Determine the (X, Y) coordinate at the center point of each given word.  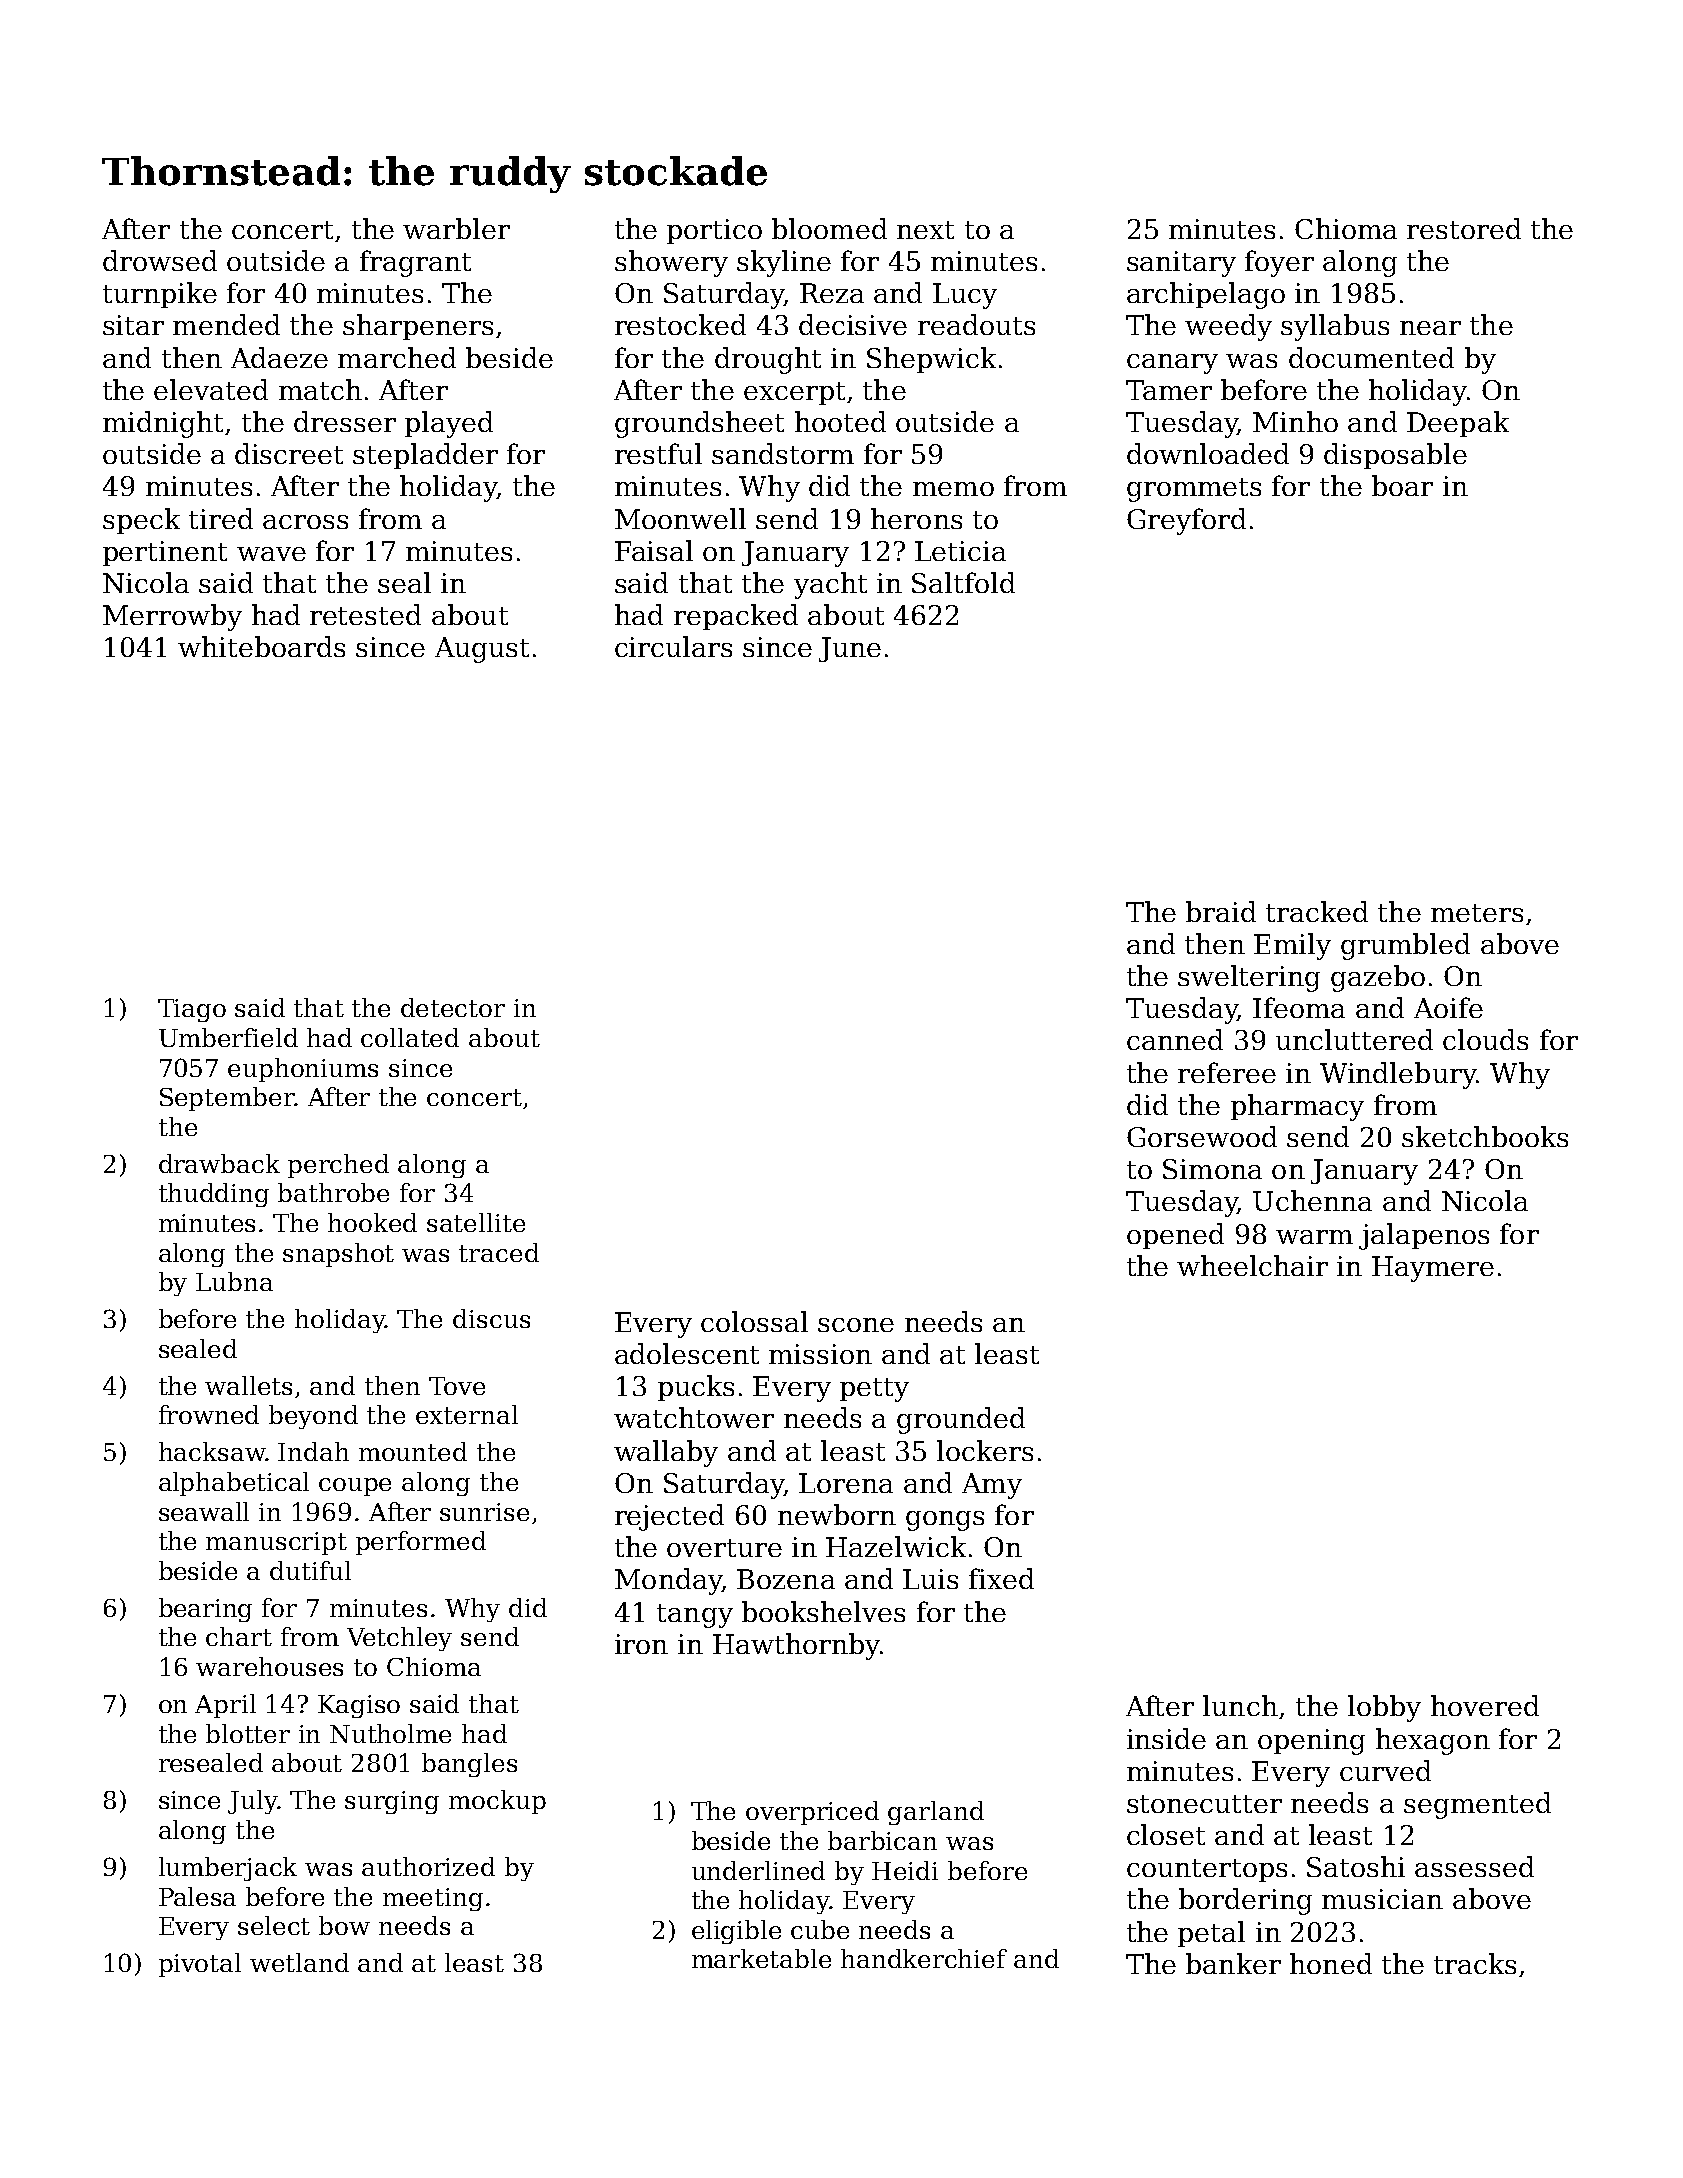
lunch (1240, 1705)
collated (410, 1037)
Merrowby (172, 617)
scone (856, 1325)
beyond (313, 1417)
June (850, 649)
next (925, 230)
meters (1477, 913)
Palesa (197, 1896)
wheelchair (1252, 1265)
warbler (456, 228)
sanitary (1181, 264)
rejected (669, 1517)
